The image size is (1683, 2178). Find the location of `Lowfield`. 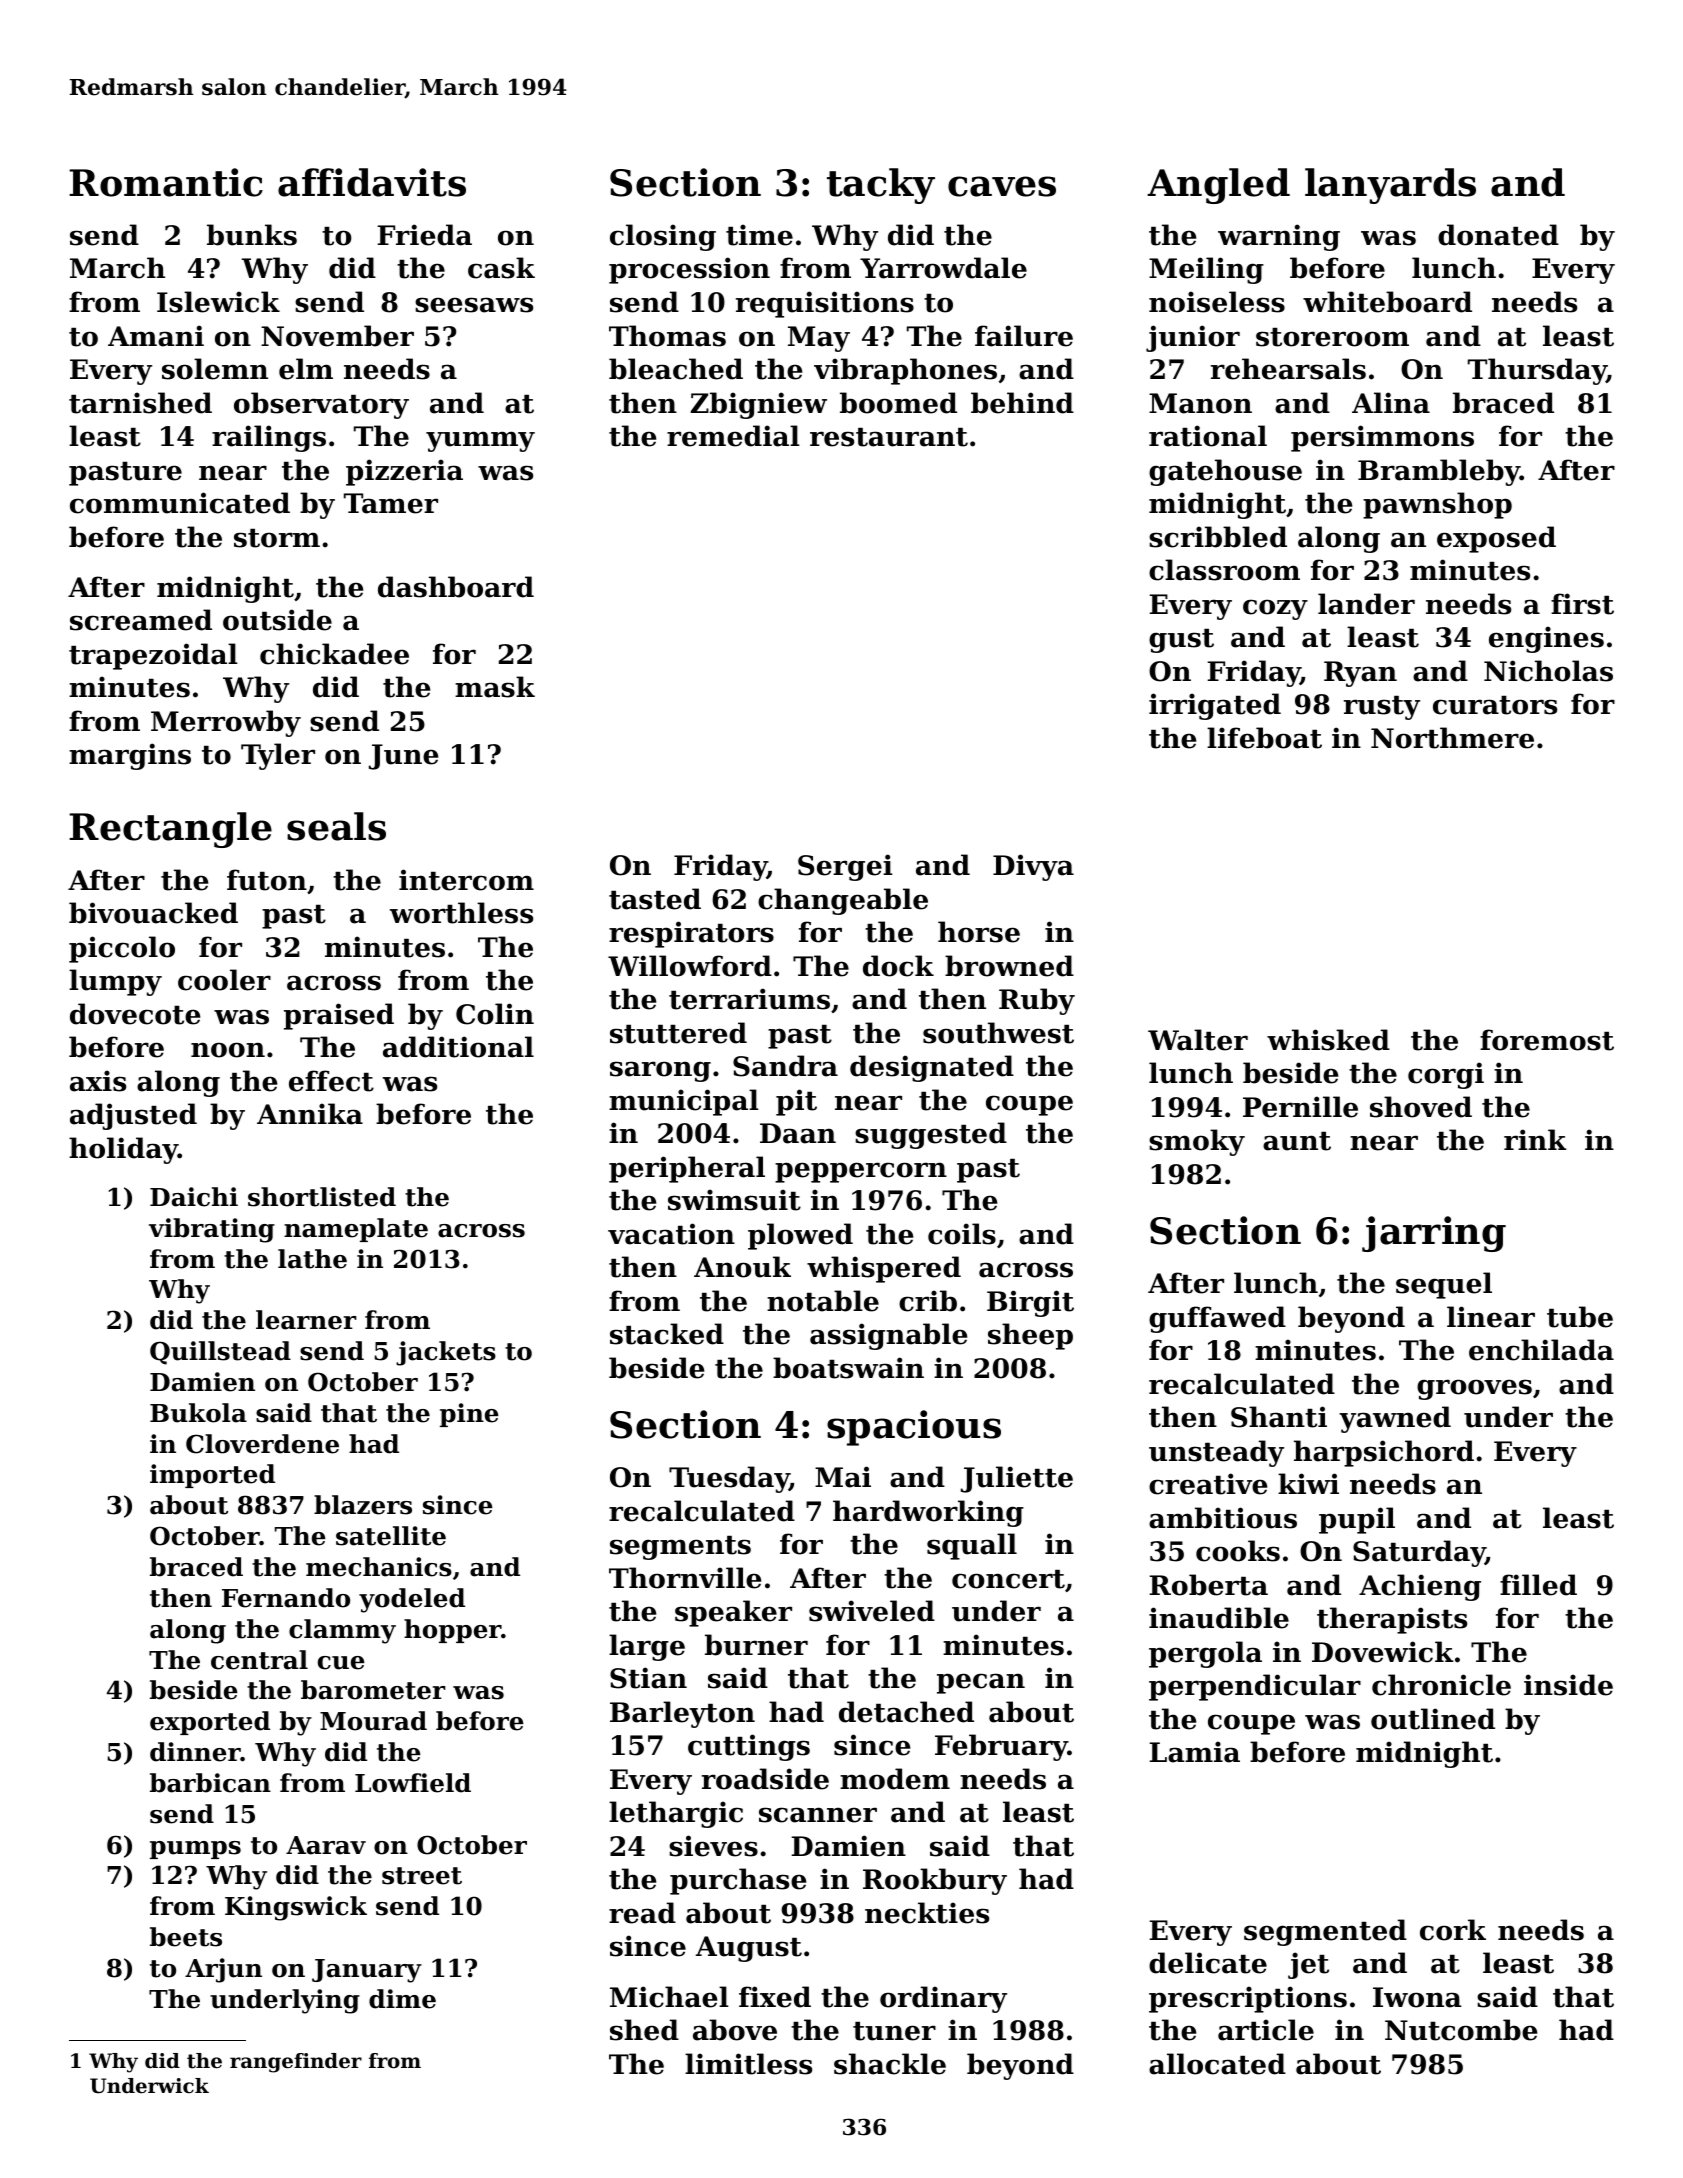

Lowfield is located at coordinates (413, 1783).
